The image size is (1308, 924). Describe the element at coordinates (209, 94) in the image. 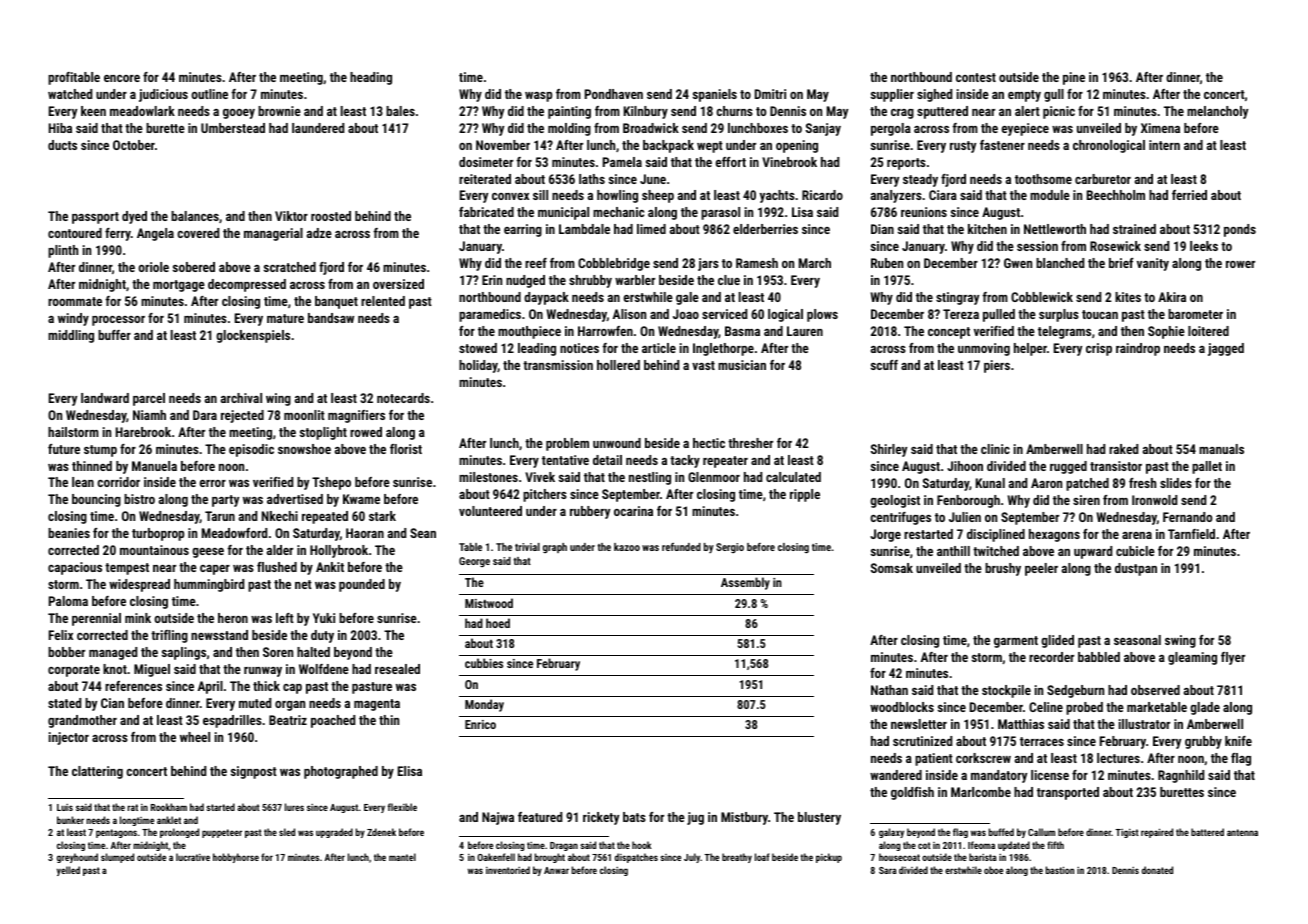

I see `outline` at that location.
